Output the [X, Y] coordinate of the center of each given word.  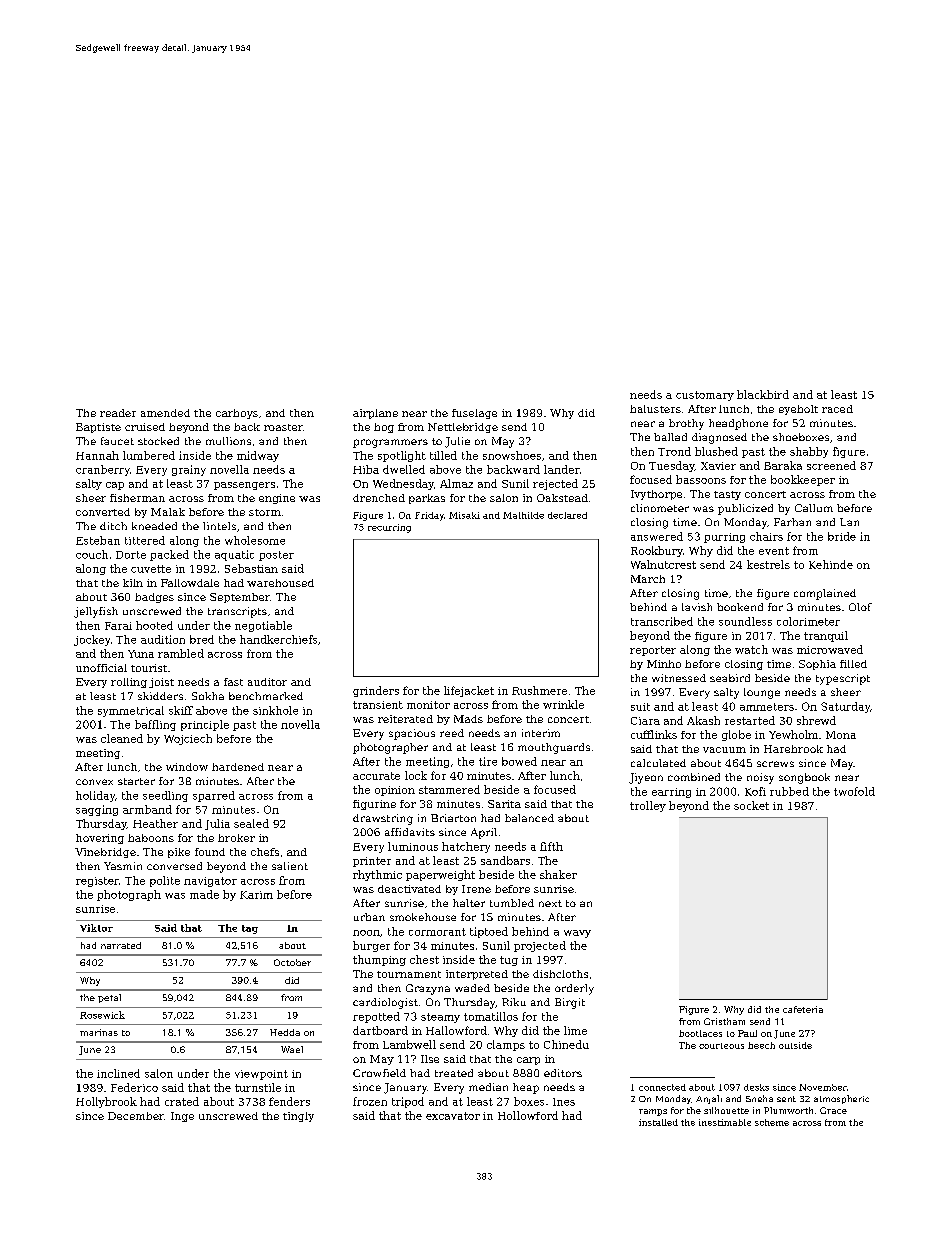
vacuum [724, 750]
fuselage [474, 414]
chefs [265, 852]
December [136, 1116]
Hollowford [528, 1115]
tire [488, 761]
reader [118, 413]
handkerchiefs [278, 639]
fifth [551, 846]
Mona [841, 735]
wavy [577, 934]
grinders [376, 691]
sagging [97, 810]
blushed [716, 451]
